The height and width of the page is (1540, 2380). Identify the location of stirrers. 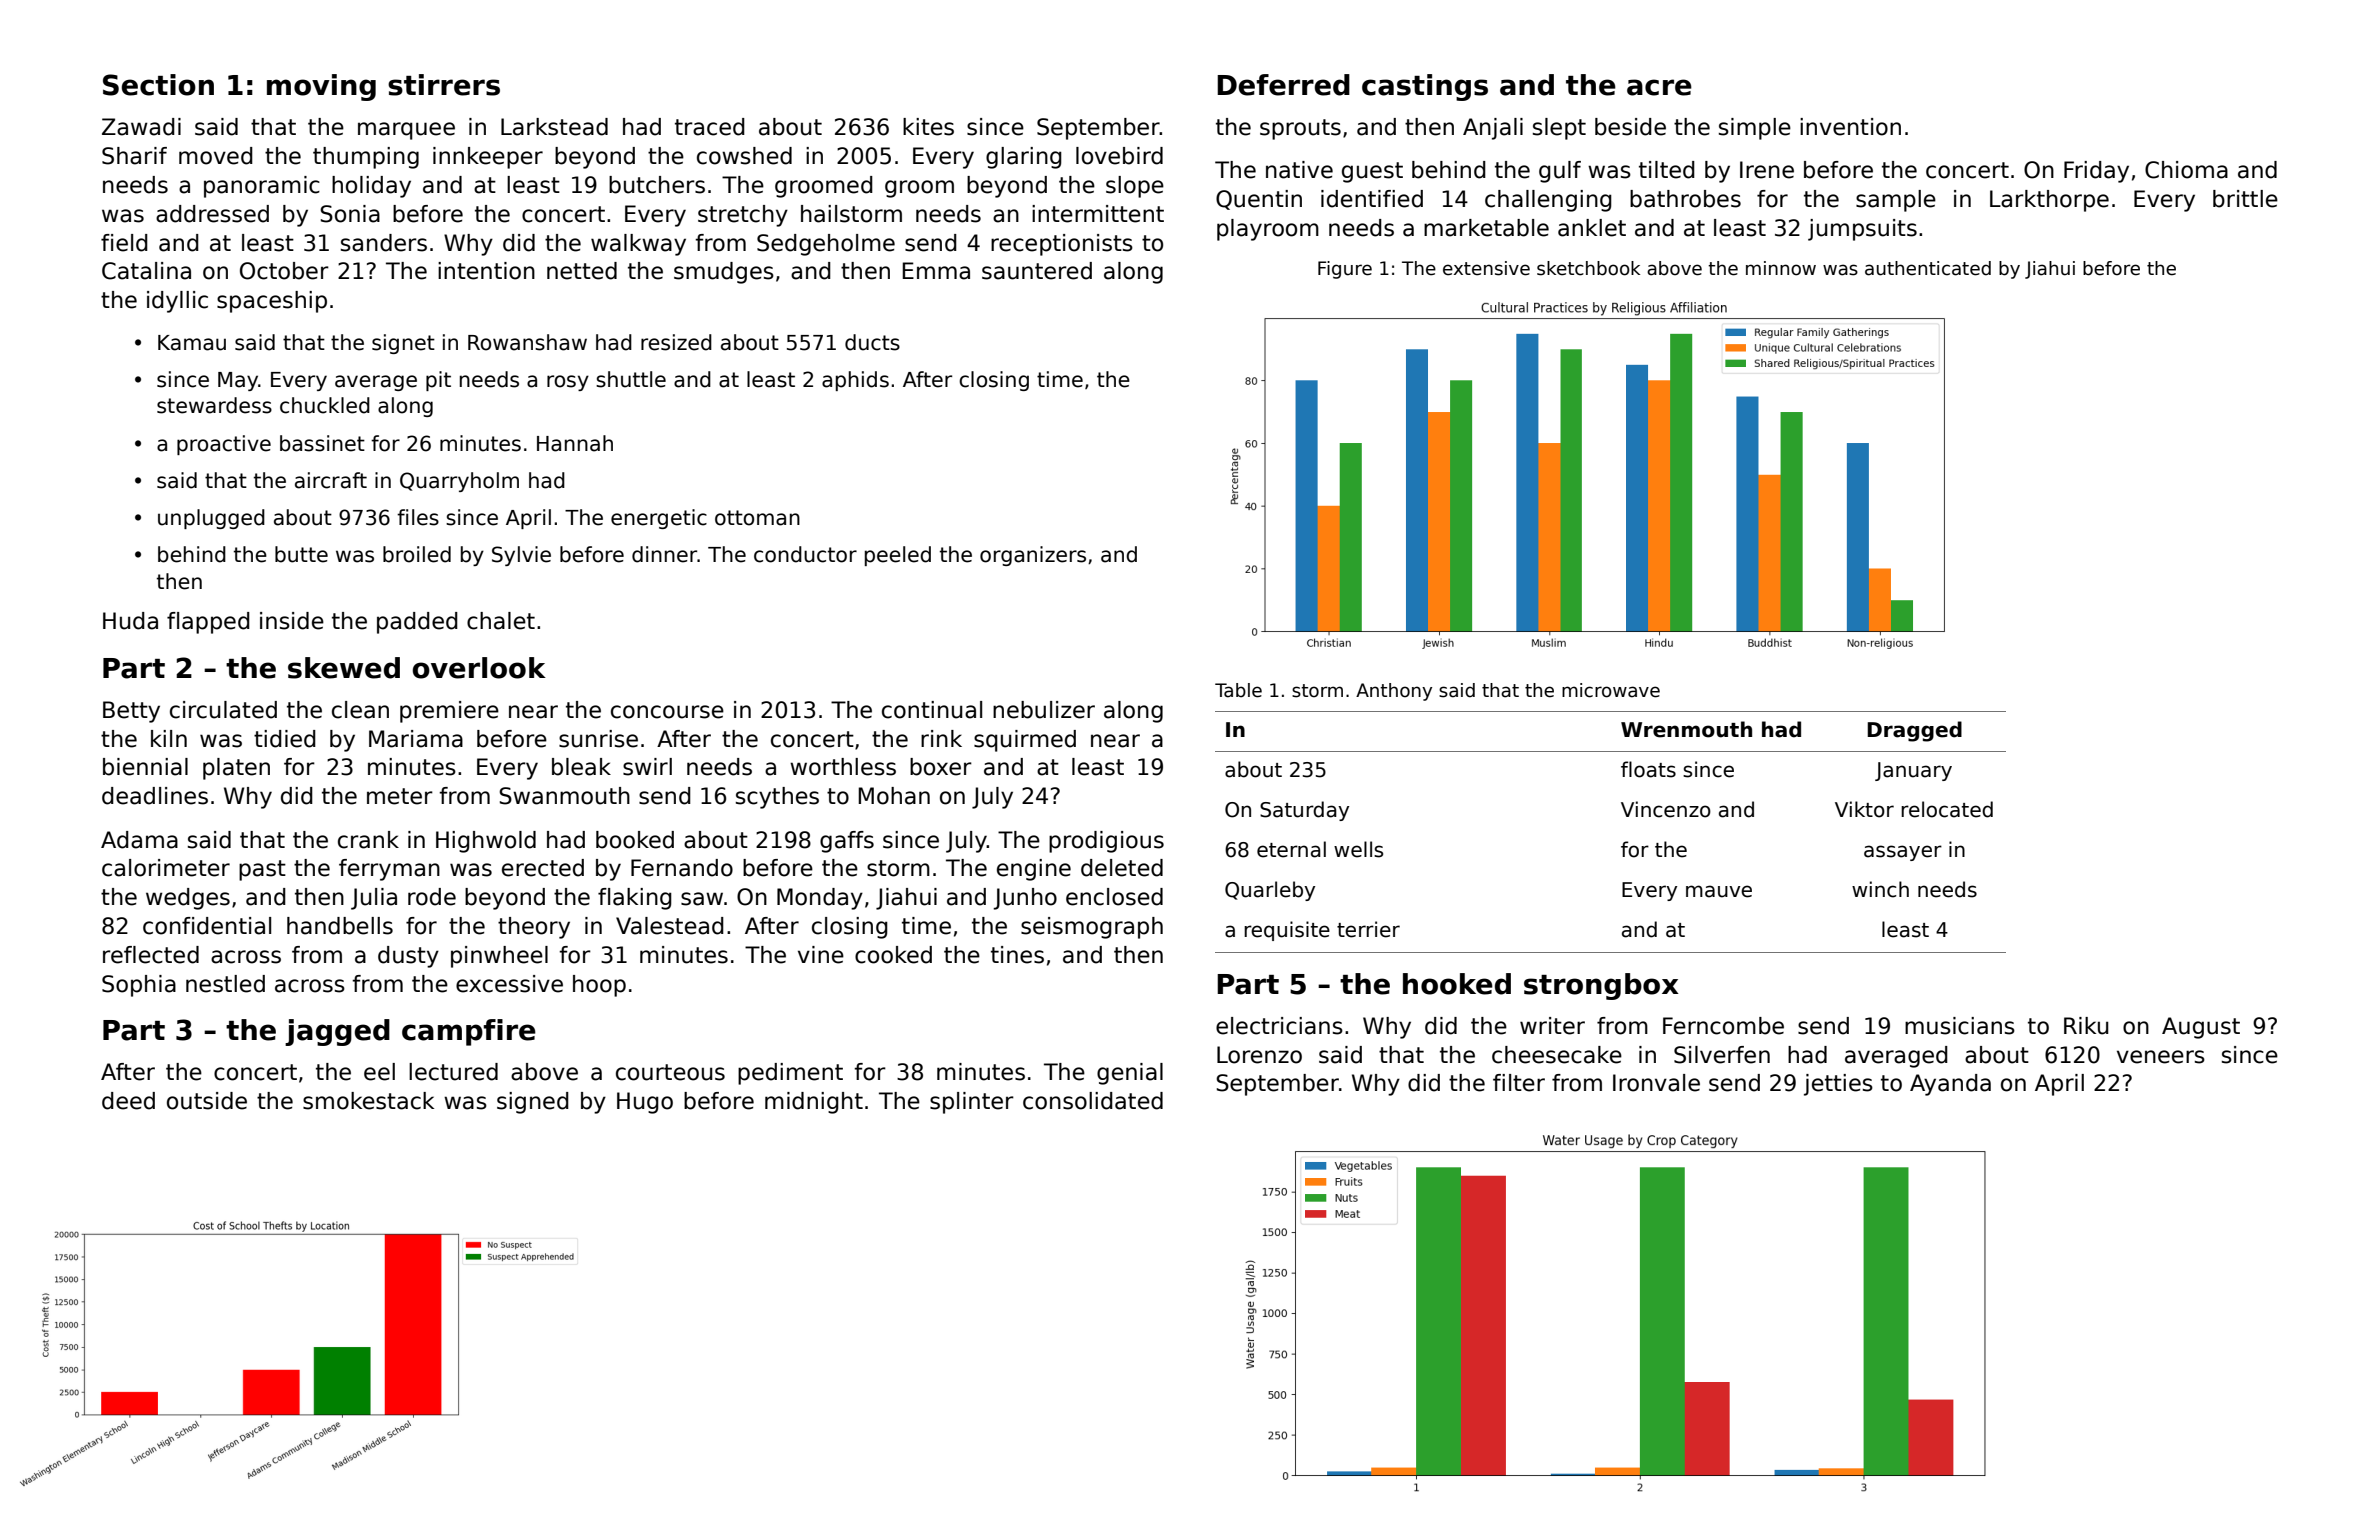
(444, 85).
